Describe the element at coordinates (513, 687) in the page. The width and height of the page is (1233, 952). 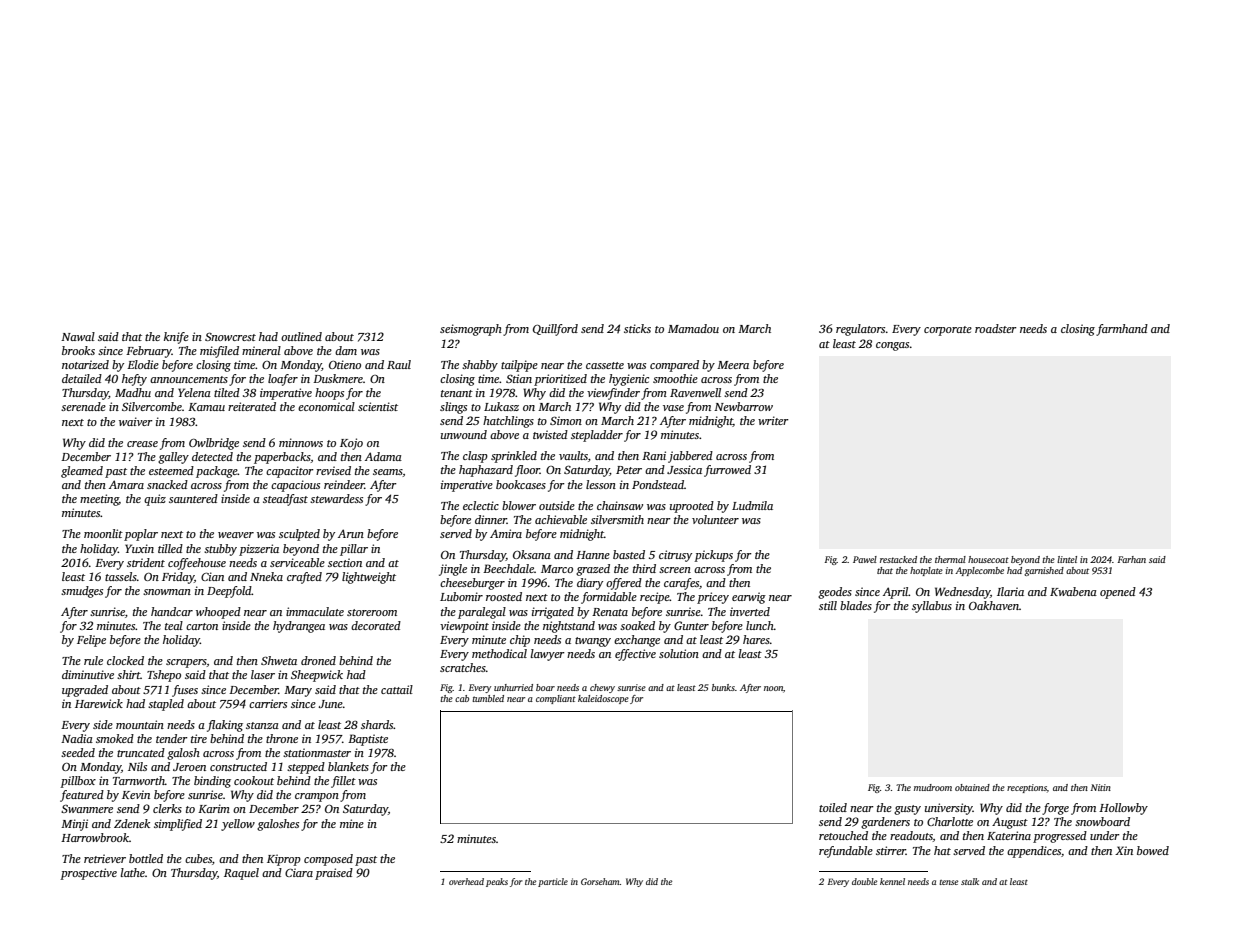
I see `unhurried` at that location.
